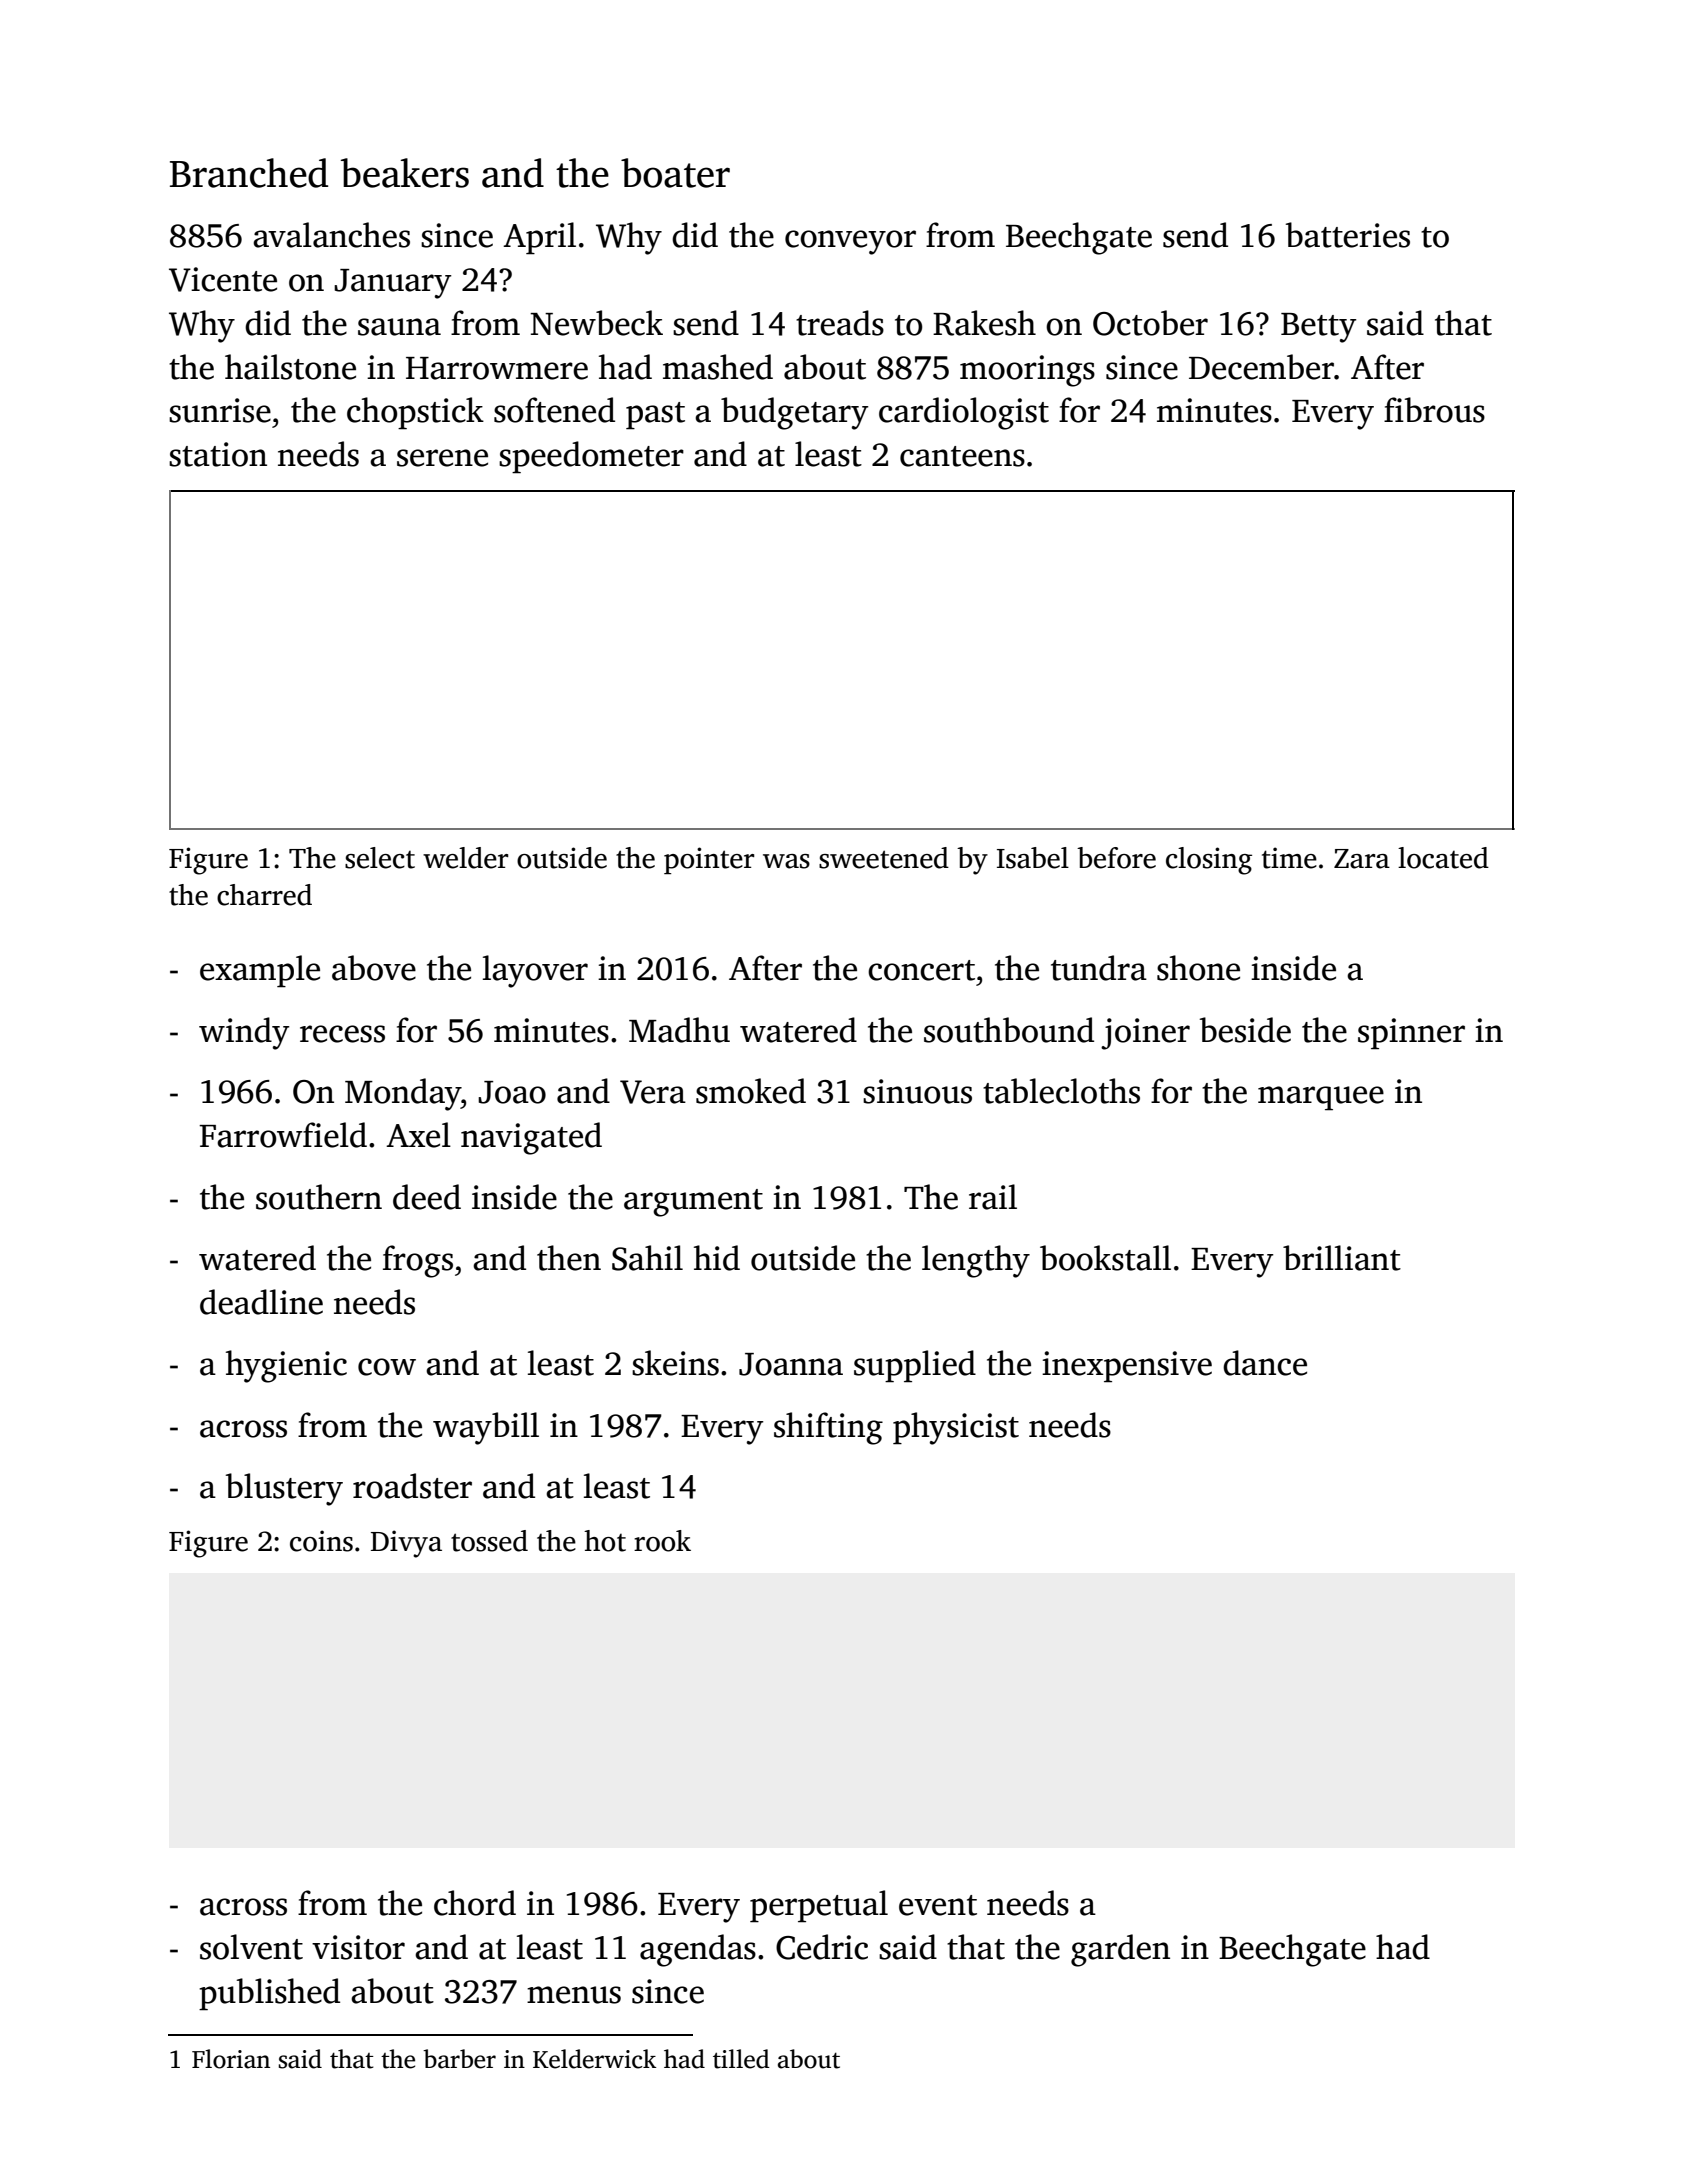 Image resolution: width=1683 pixels, height=2178 pixels. I want to click on boater, so click(675, 173).
